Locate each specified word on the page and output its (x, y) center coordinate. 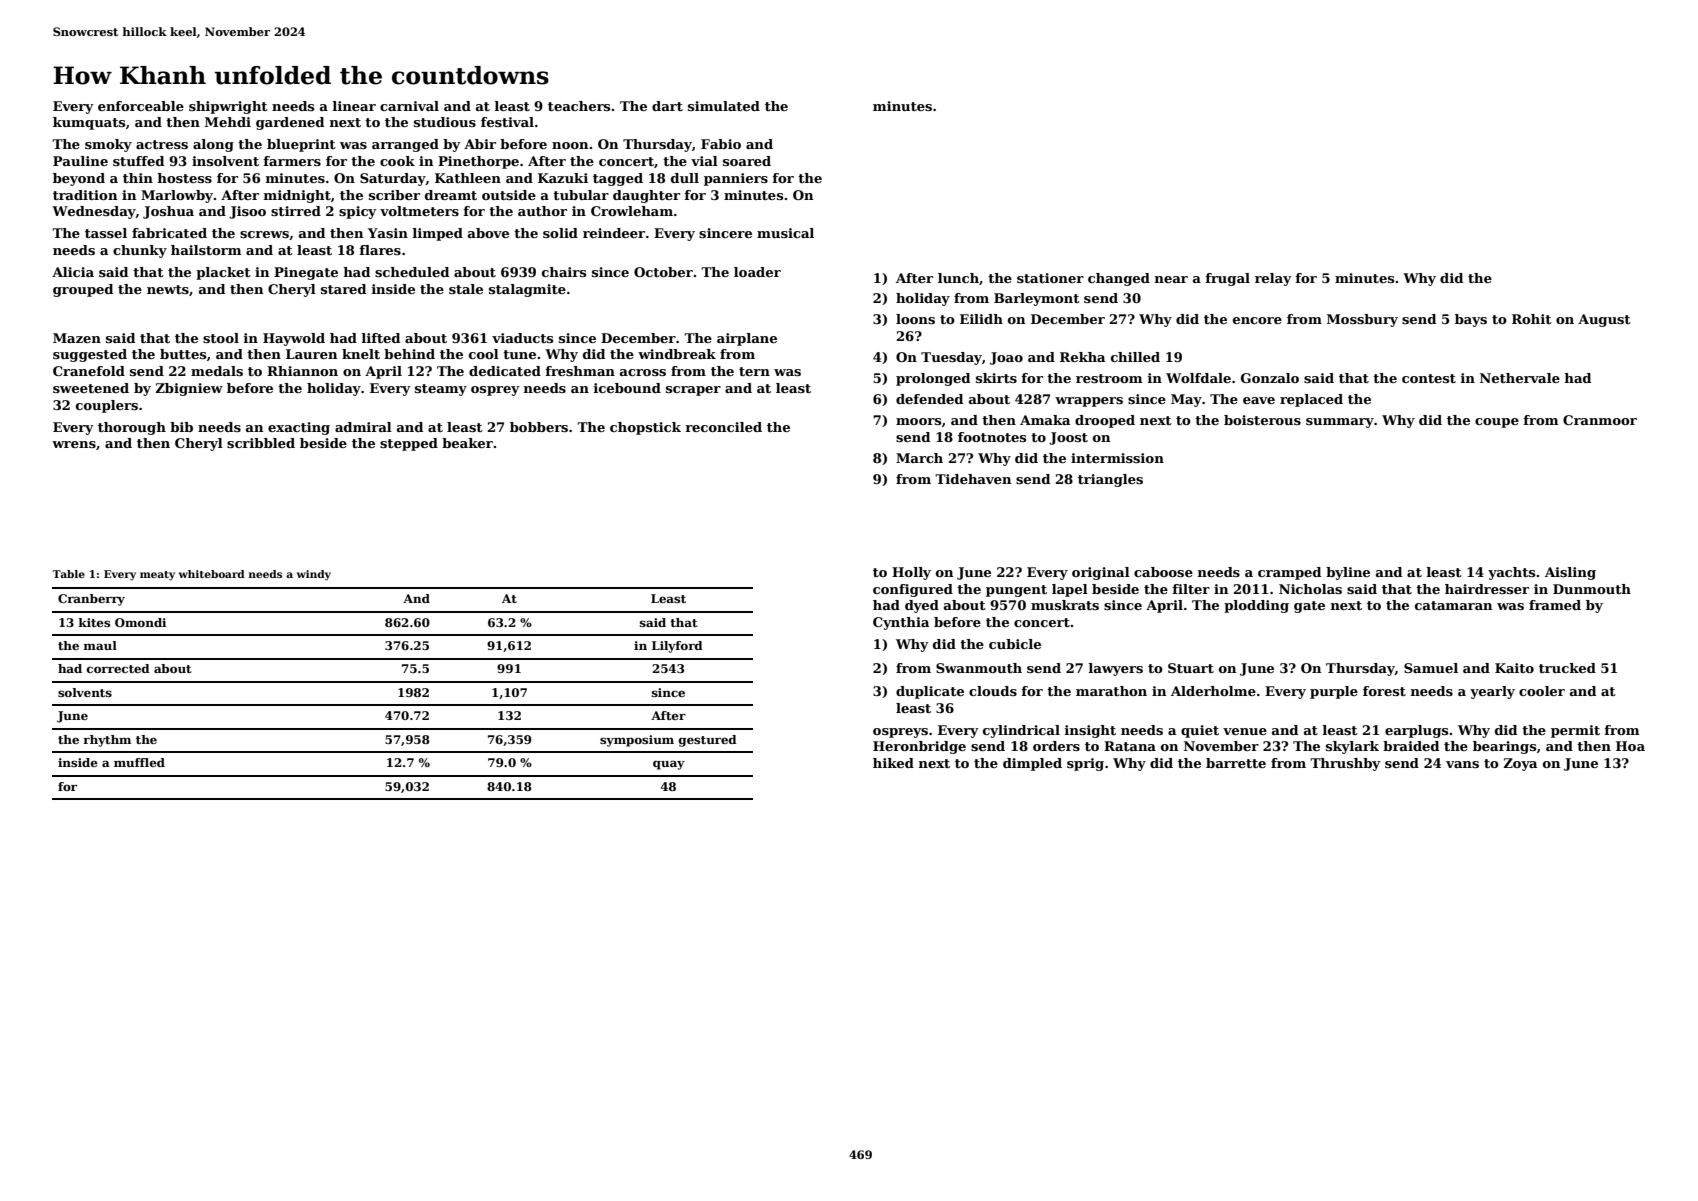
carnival (409, 106)
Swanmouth (979, 668)
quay (669, 765)
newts (168, 289)
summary (1340, 423)
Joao (1006, 358)
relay (1273, 279)
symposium (637, 741)
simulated (724, 106)
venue (1245, 731)
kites (94, 622)
